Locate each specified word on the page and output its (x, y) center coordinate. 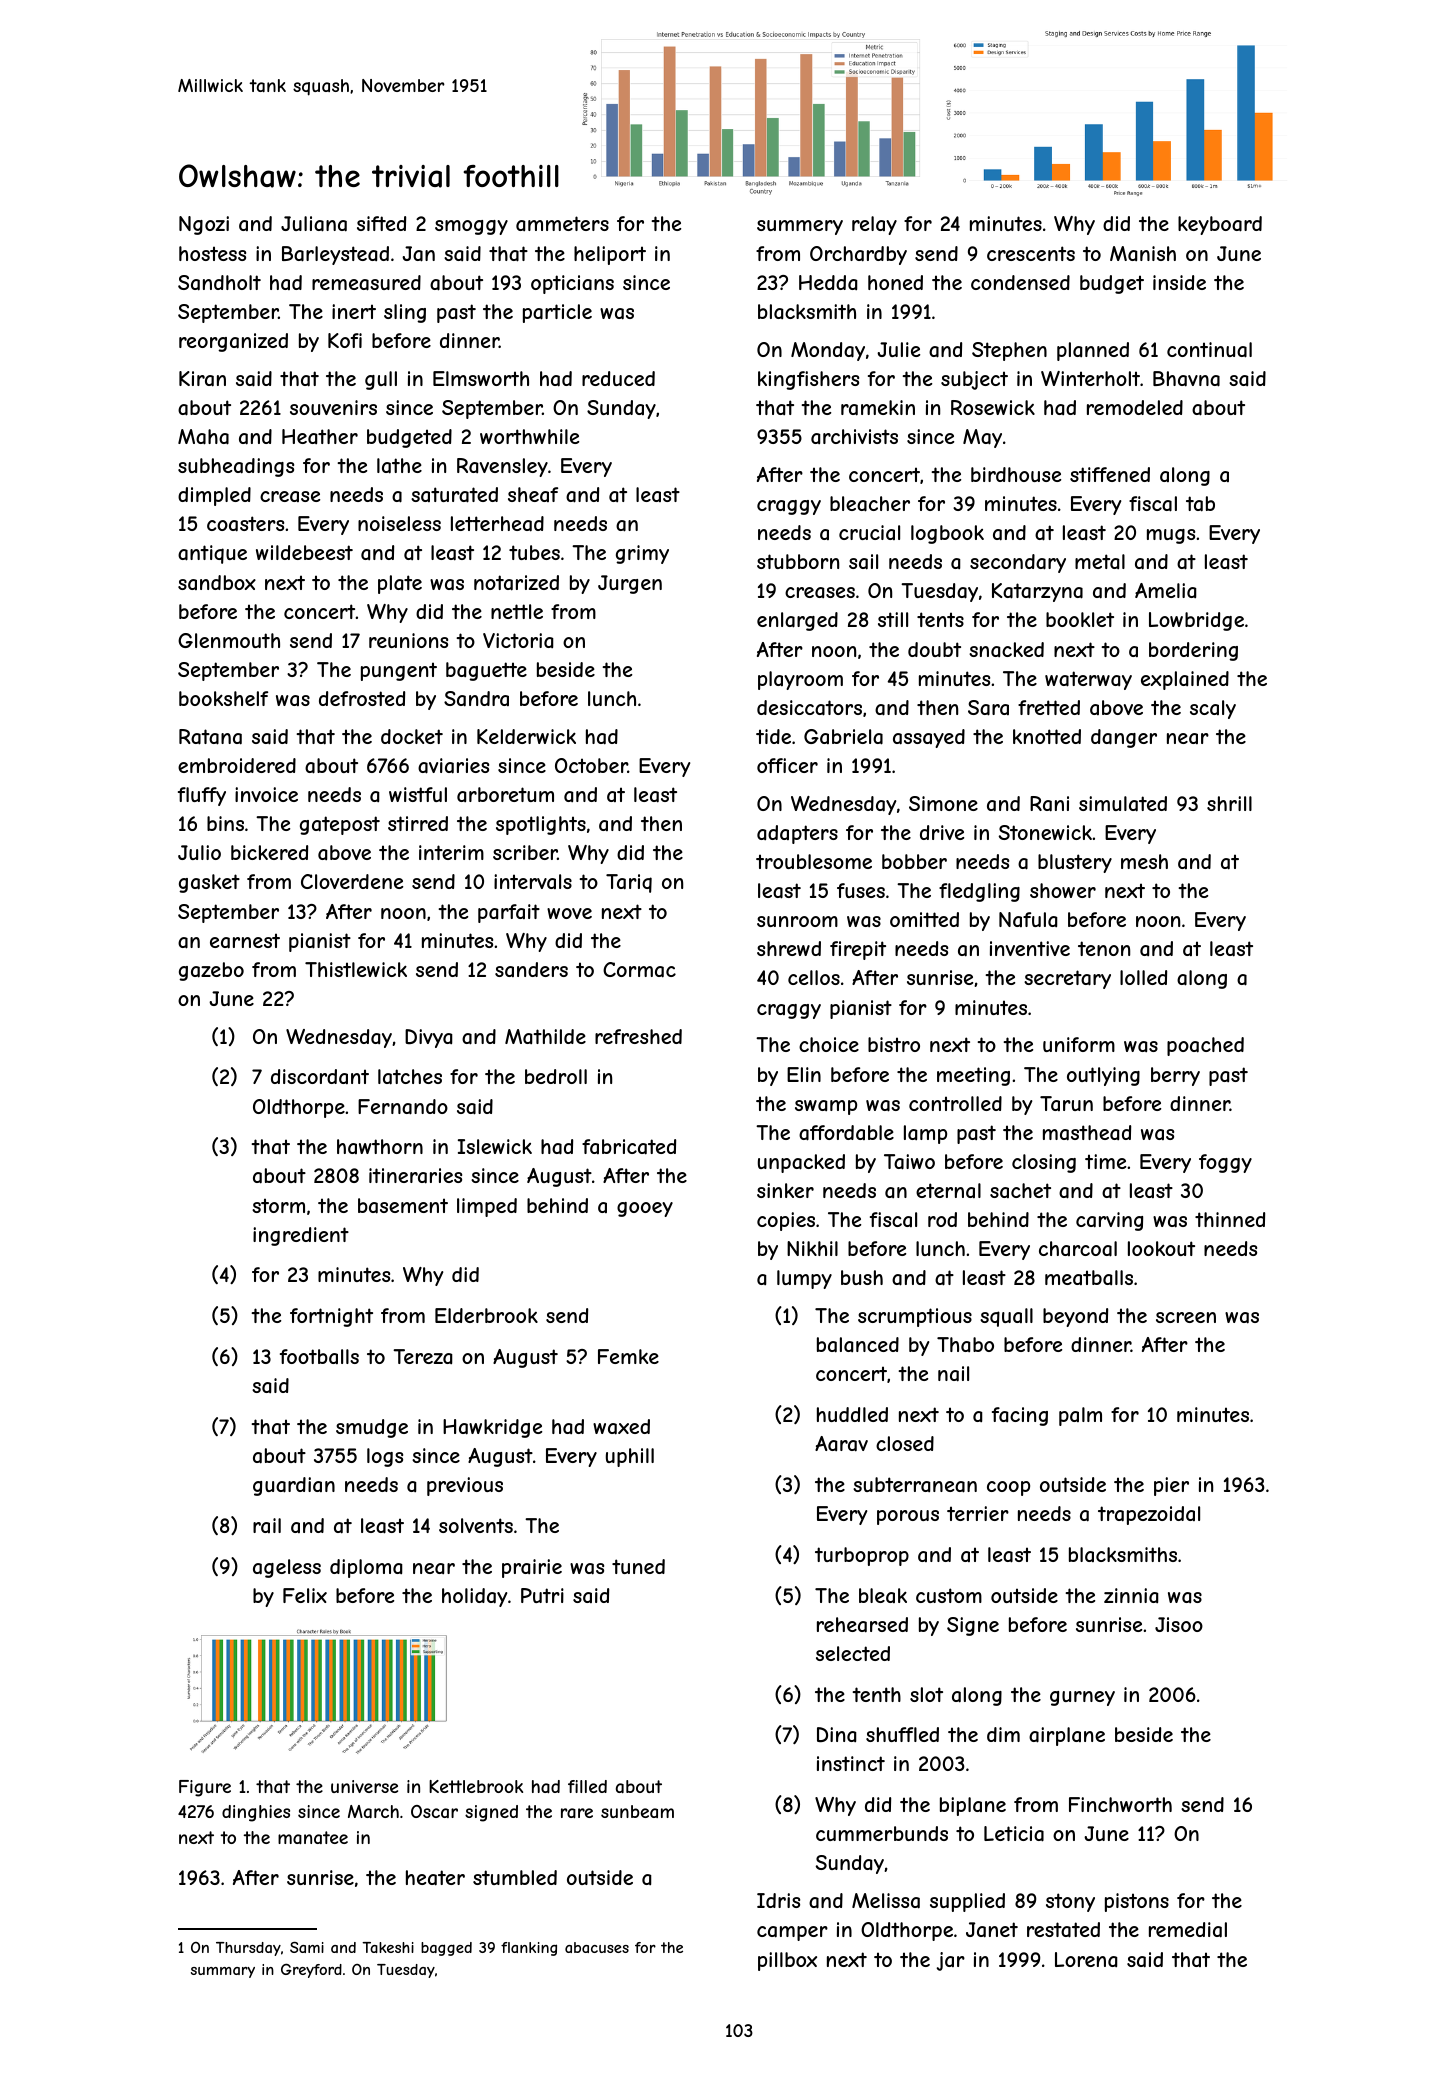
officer (787, 765)
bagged (446, 1949)
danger (1124, 738)
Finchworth (1120, 1804)
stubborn (798, 561)
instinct (851, 1763)
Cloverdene (352, 881)
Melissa (886, 1901)
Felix (305, 1595)
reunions (408, 640)
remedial (1188, 1930)
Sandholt (219, 283)
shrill (1229, 803)
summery (800, 227)
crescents (1031, 253)
